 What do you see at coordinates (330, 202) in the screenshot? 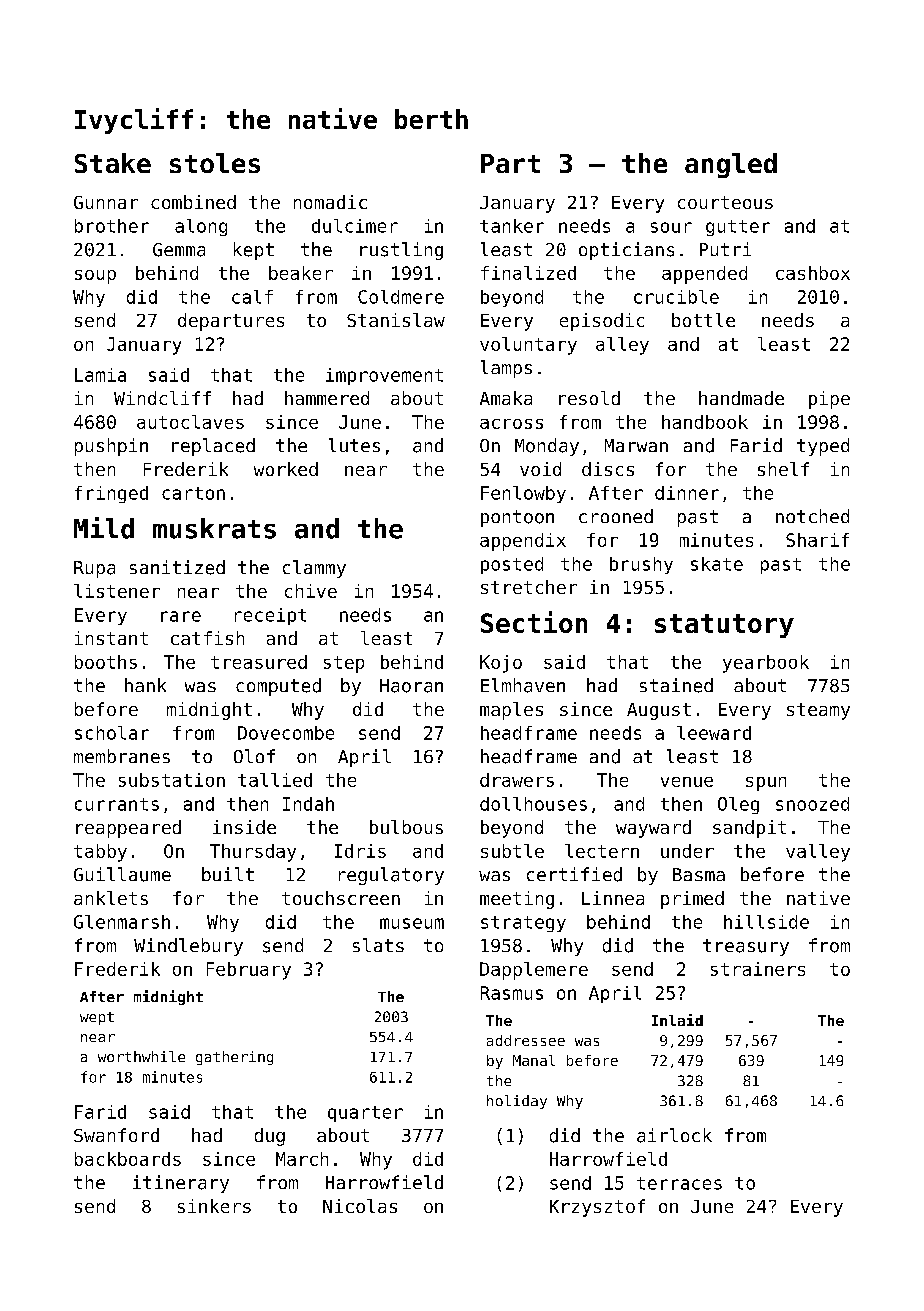
I see `nomadic` at bounding box center [330, 202].
